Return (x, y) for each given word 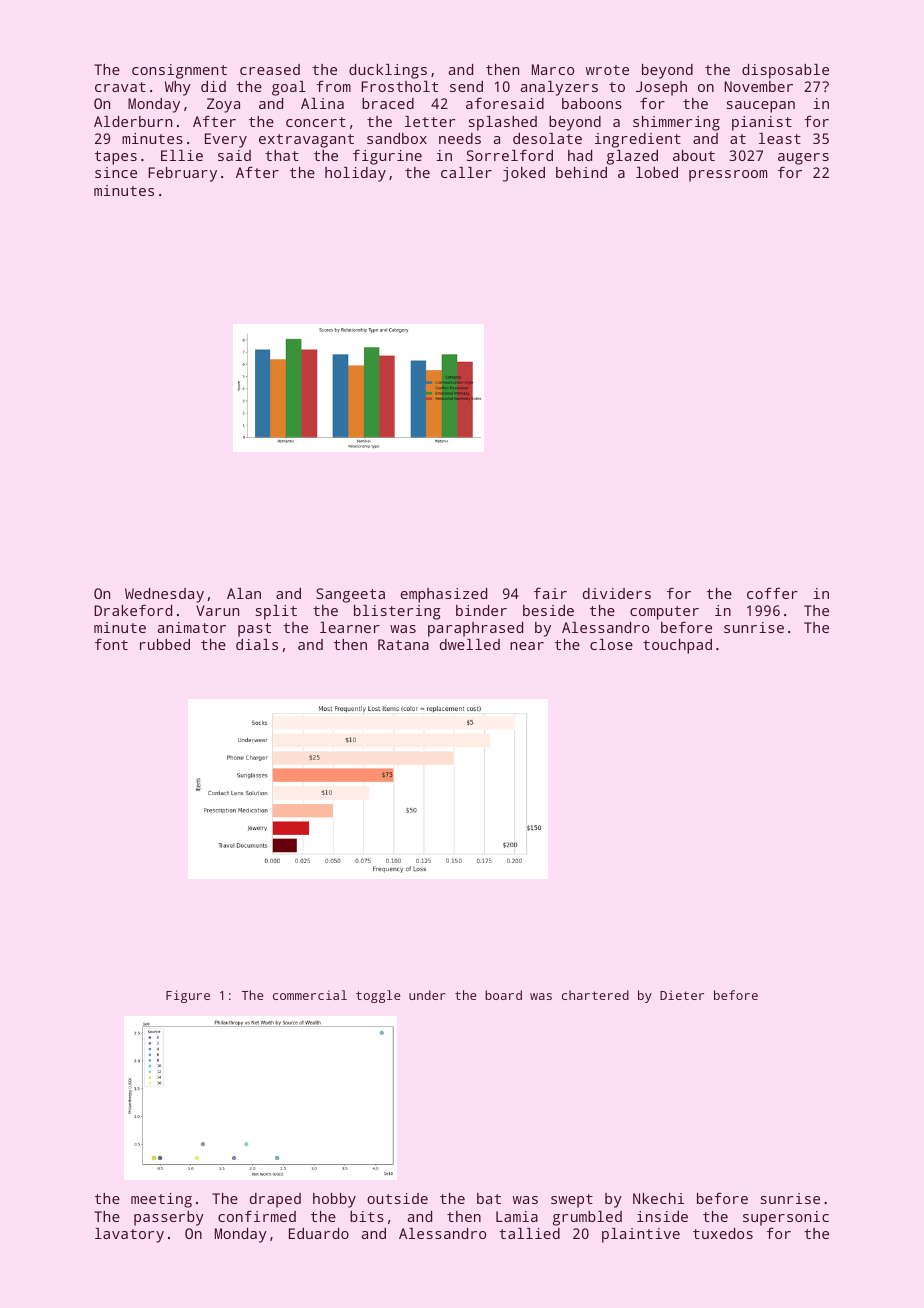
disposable (785, 71)
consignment (179, 71)
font (111, 644)
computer (664, 613)
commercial (310, 995)
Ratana (403, 644)
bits (367, 1216)
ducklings (388, 71)
